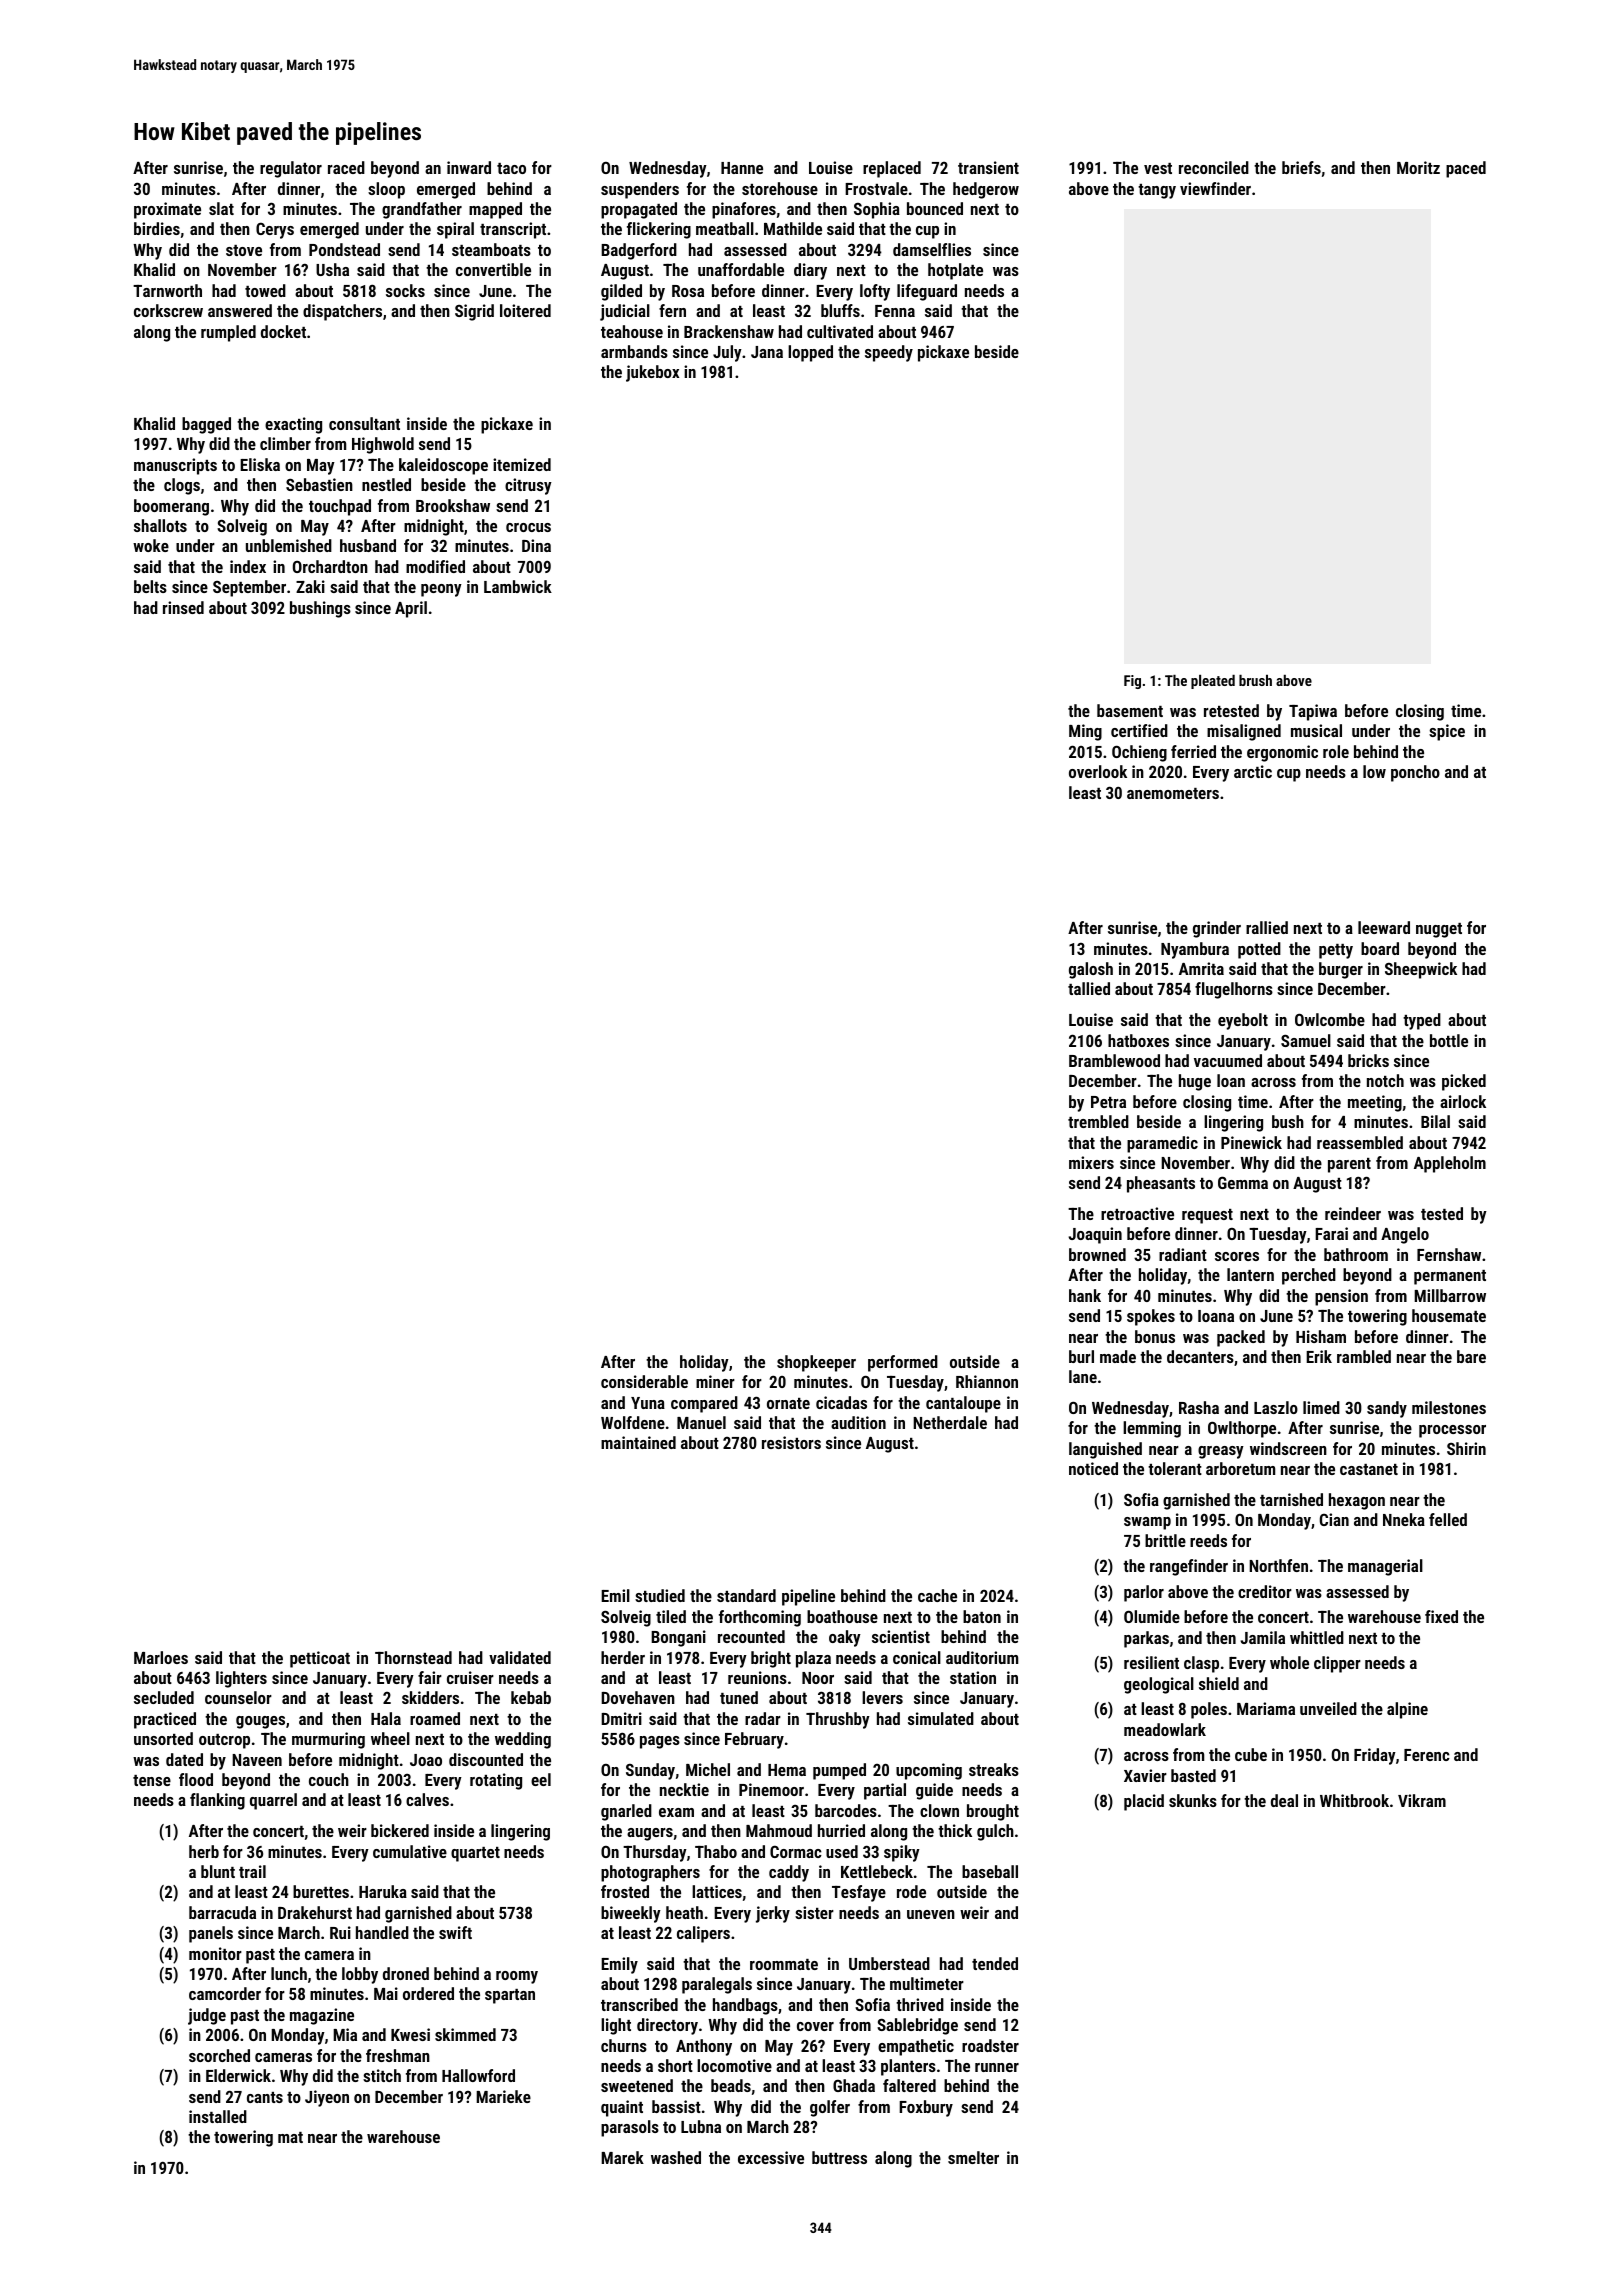  What do you see at coordinates (265, 290) in the image?
I see `towed` at bounding box center [265, 290].
